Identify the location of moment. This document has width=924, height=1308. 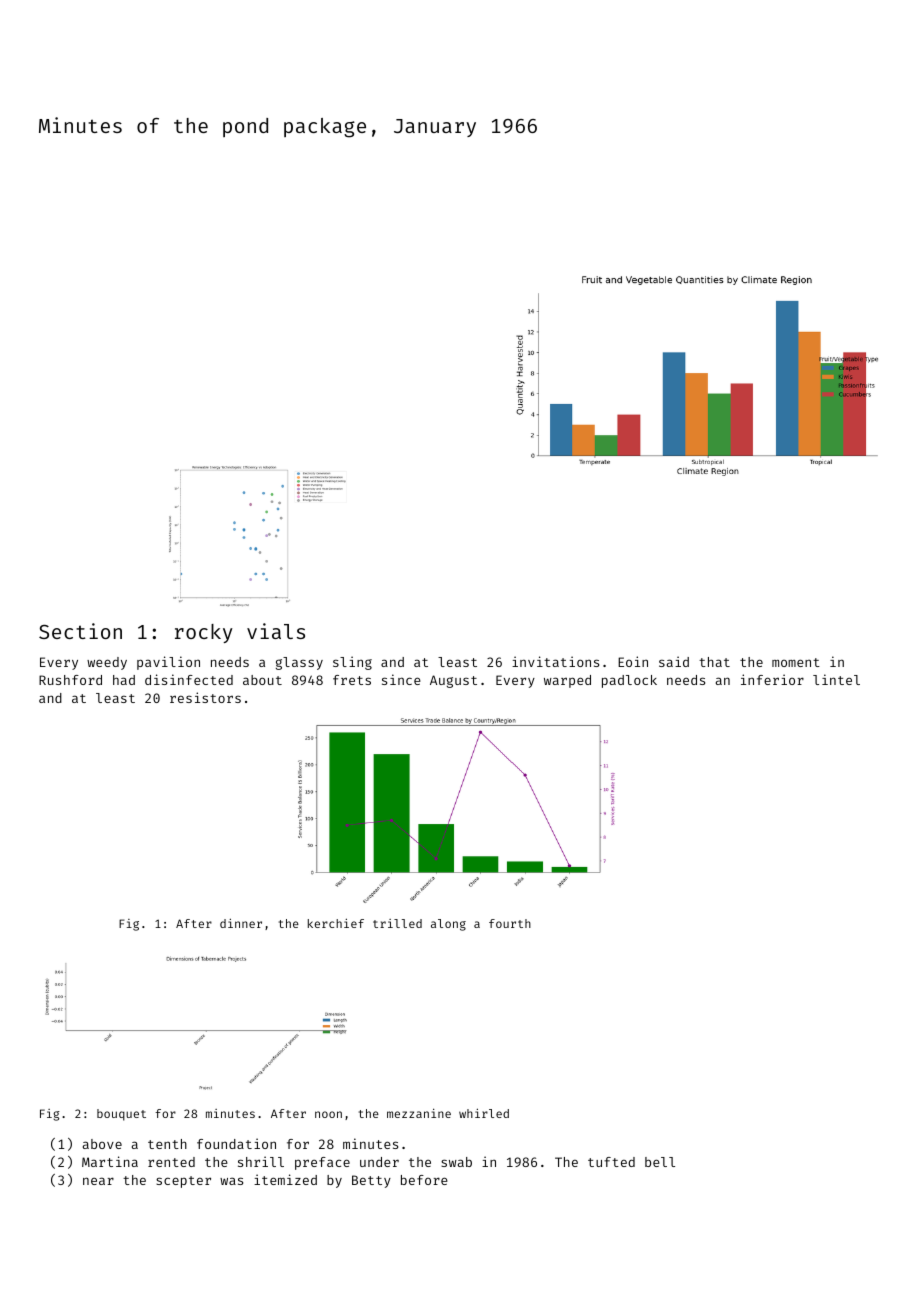
(796, 662).
